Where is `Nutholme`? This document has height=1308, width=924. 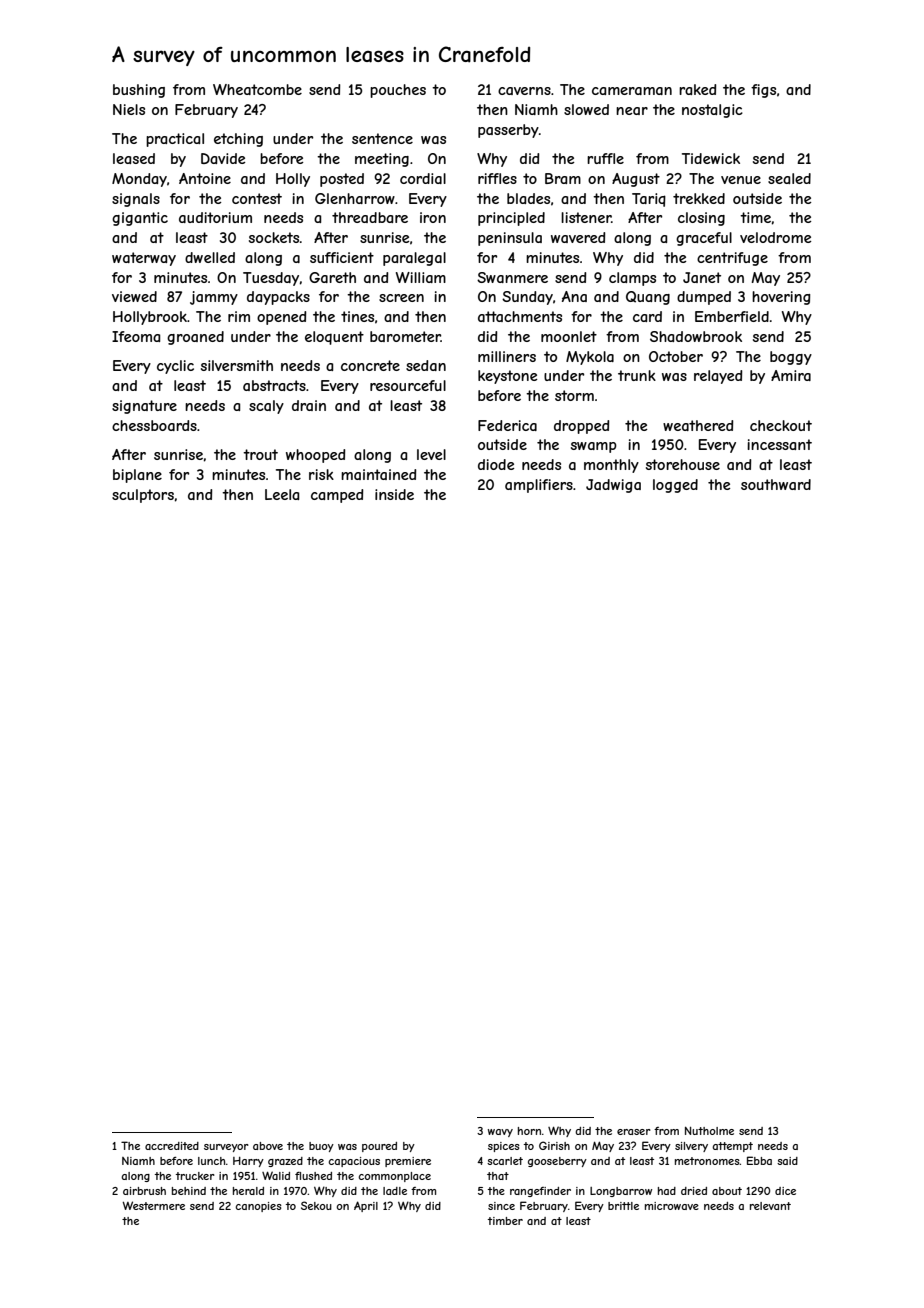 Nutholme is located at coordinates (709, 1131).
